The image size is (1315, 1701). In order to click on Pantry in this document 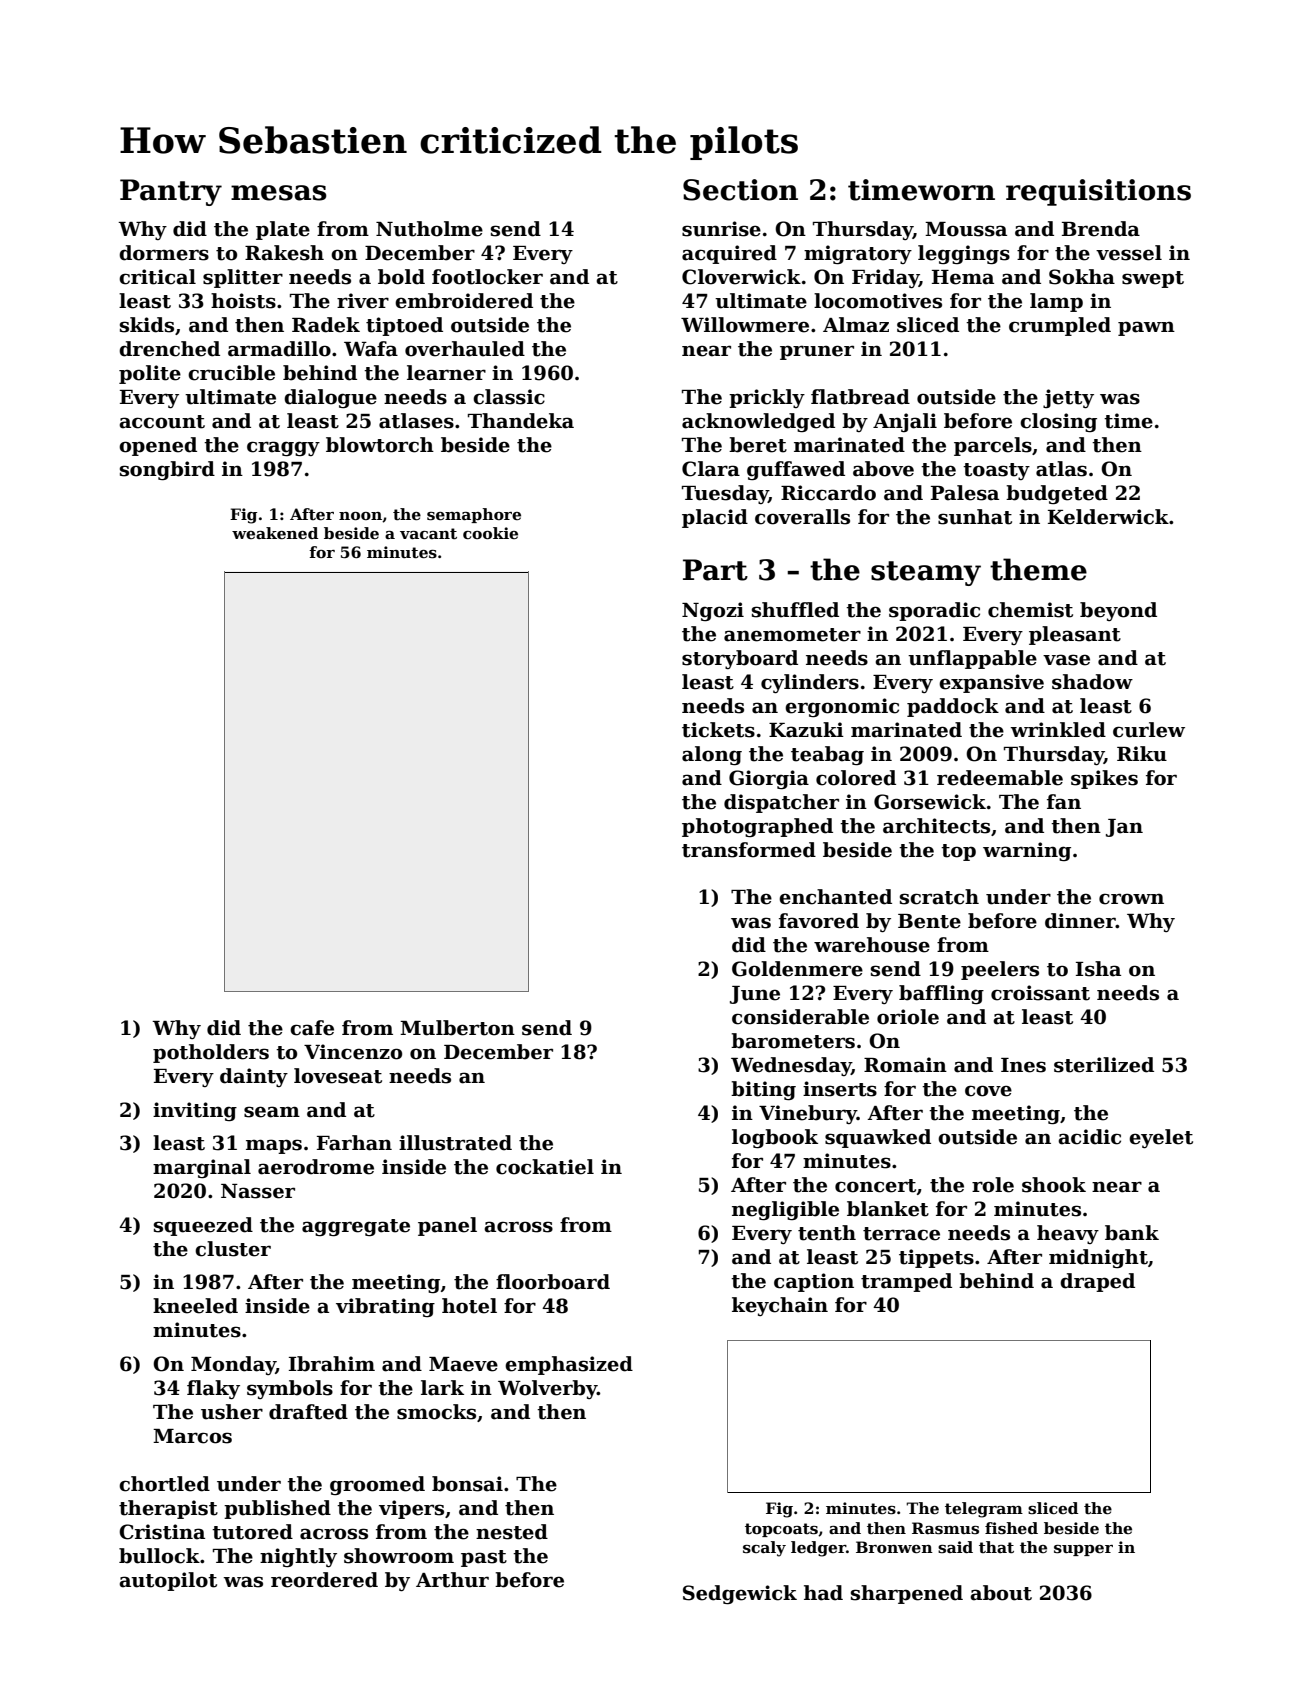, I will do `click(171, 192)`.
